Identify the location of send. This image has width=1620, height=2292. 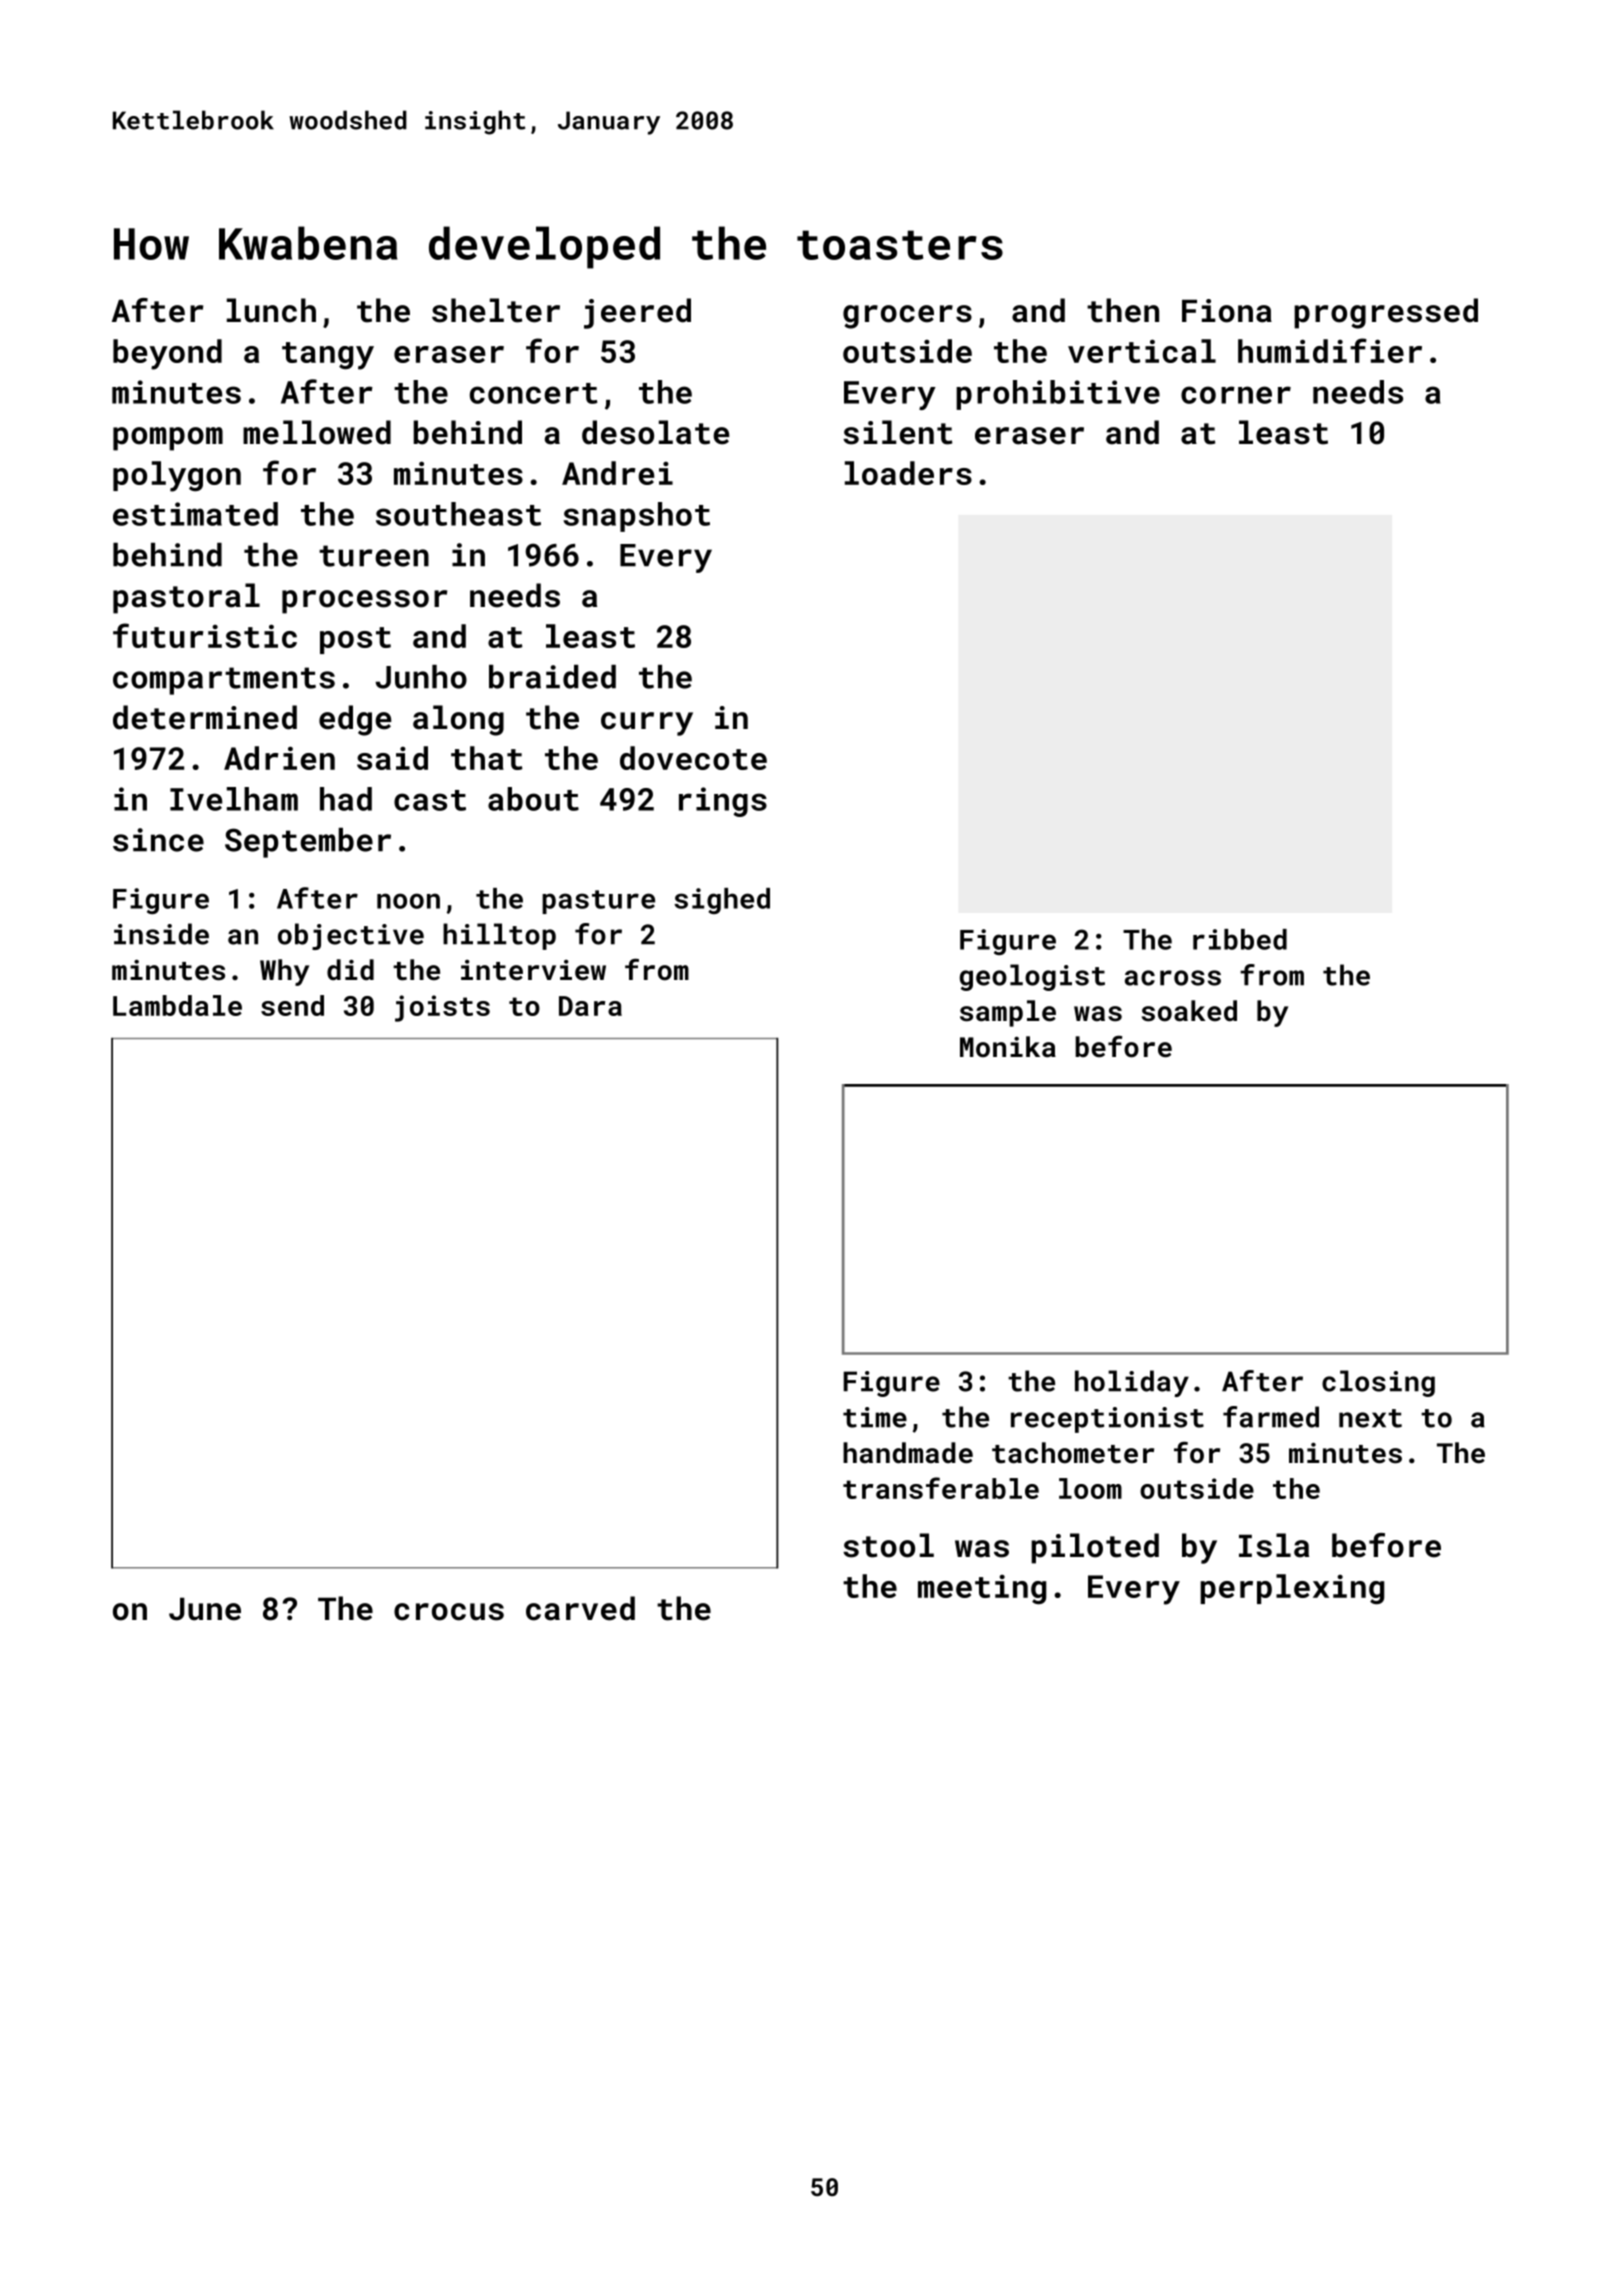
(292, 1005).
